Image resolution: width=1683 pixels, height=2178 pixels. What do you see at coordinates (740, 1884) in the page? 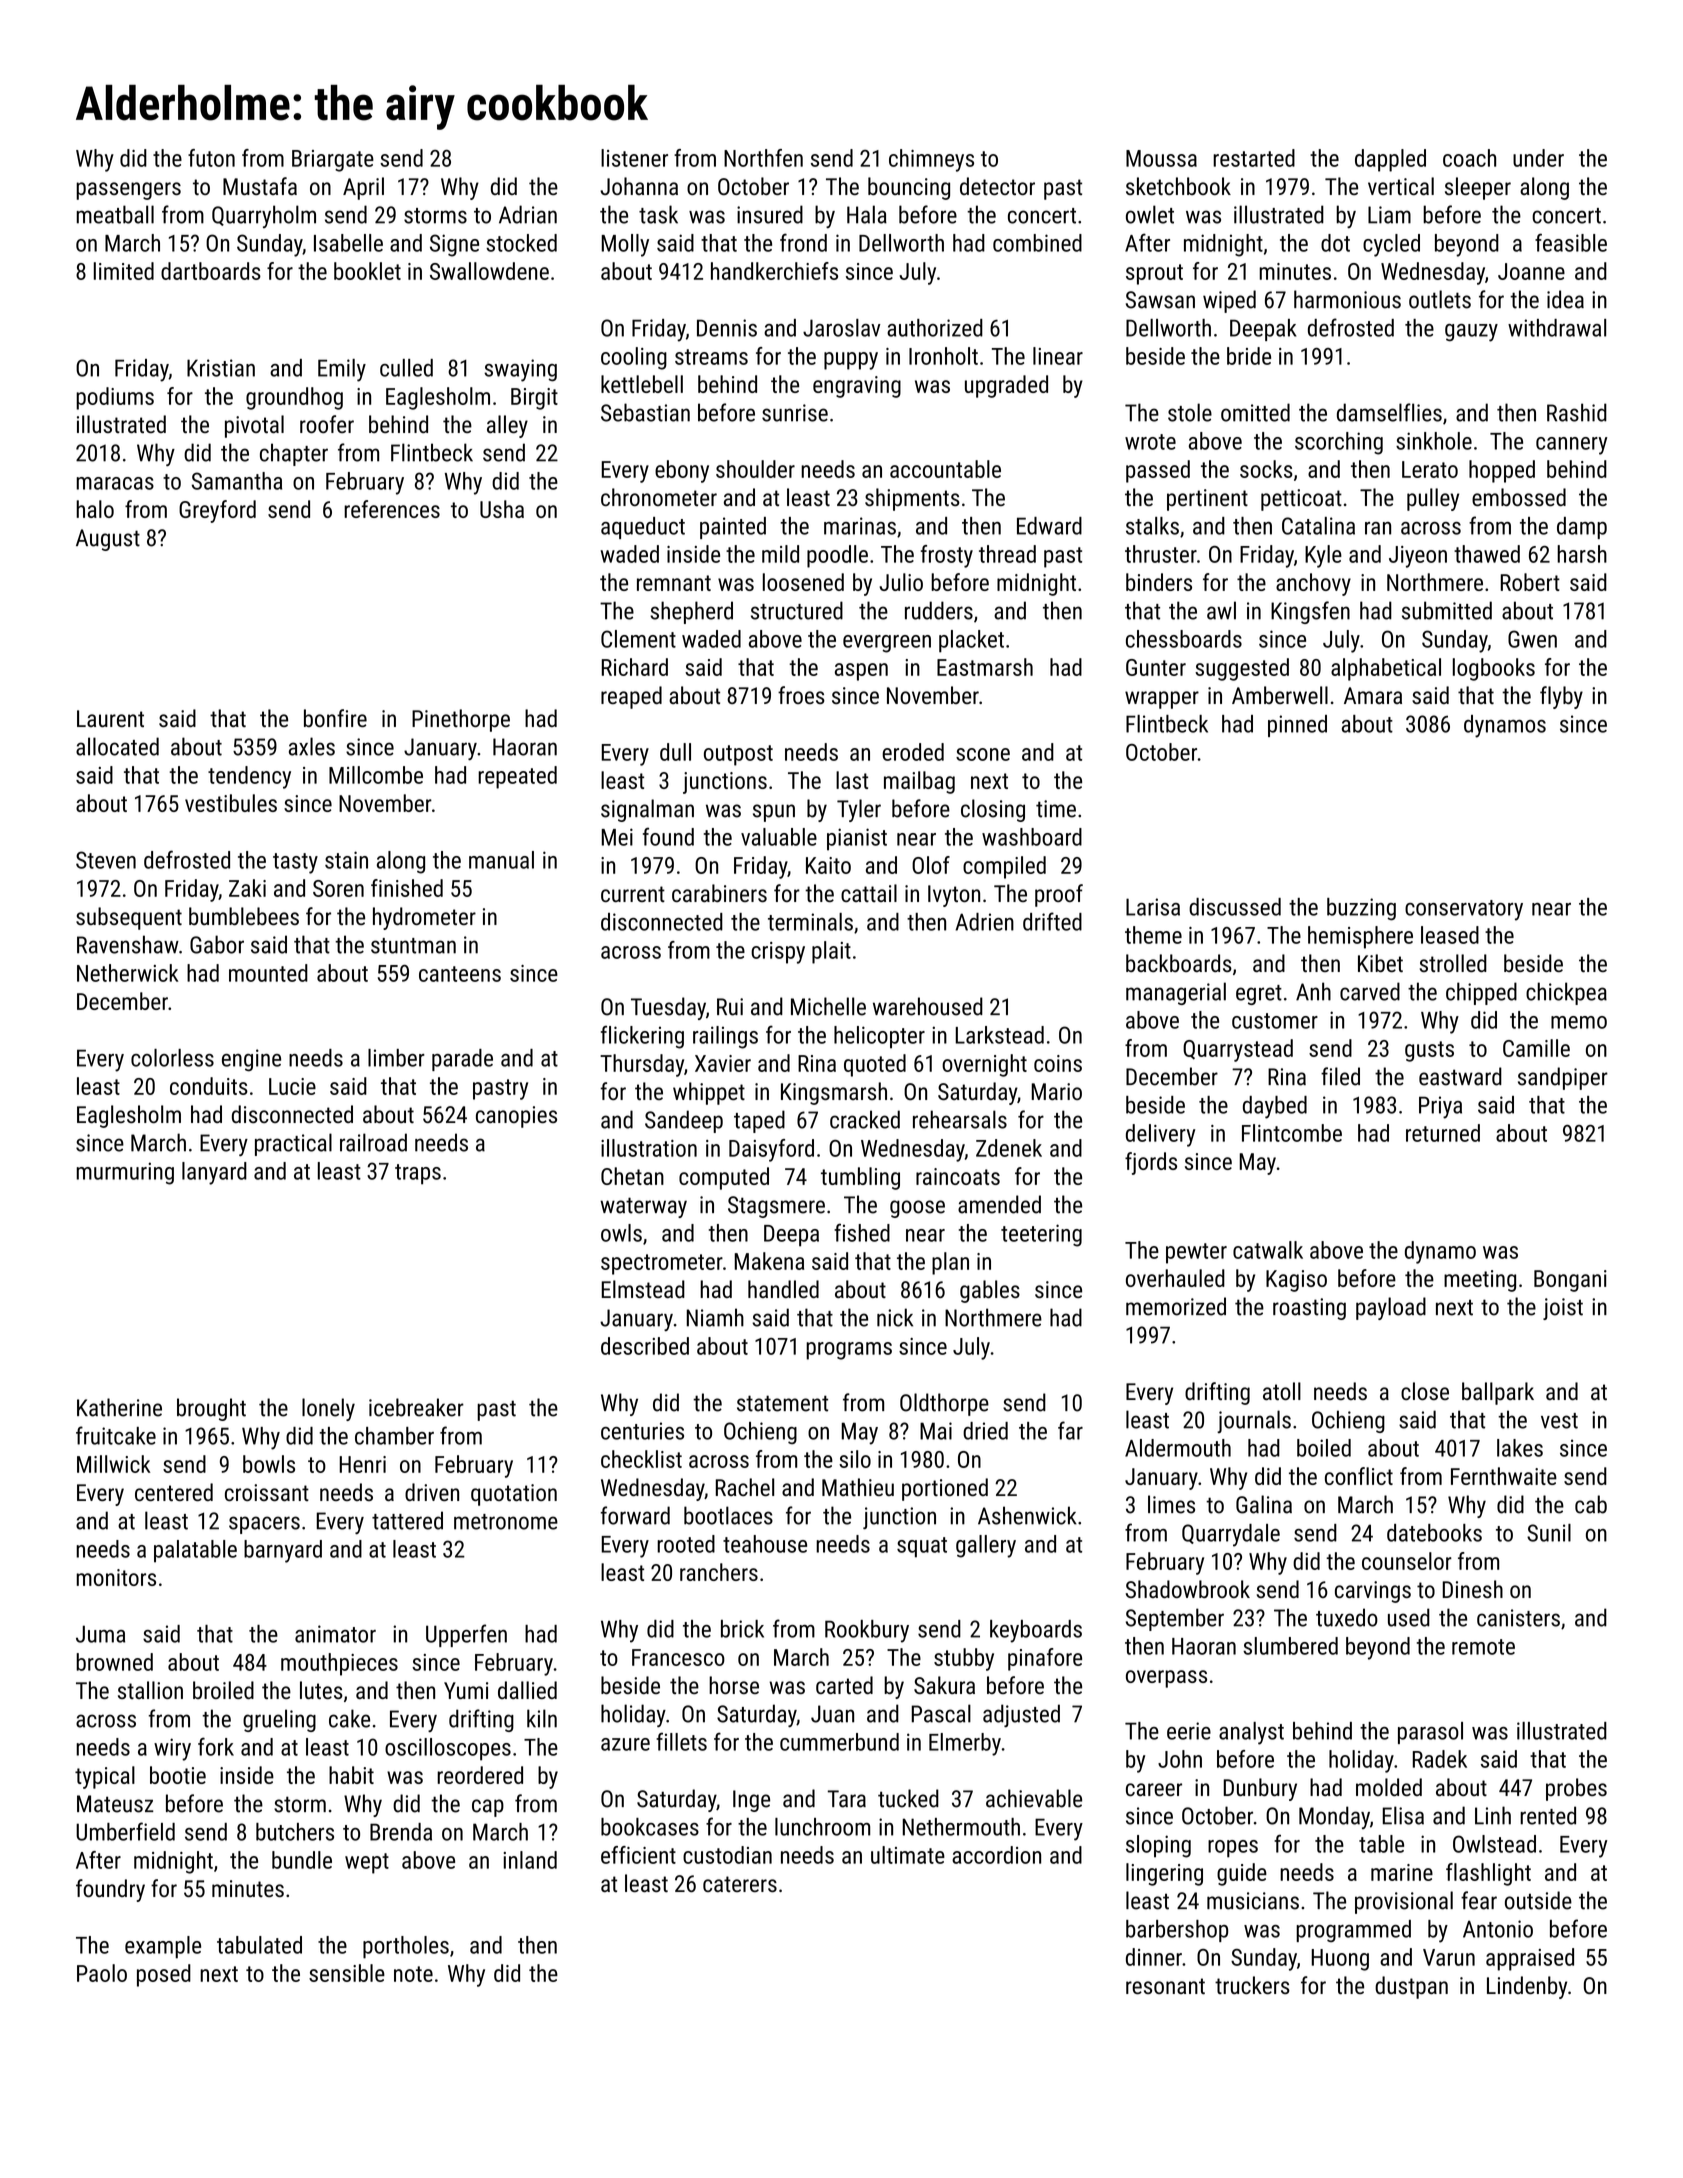
I see `caterers` at bounding box center [740, 1884].
